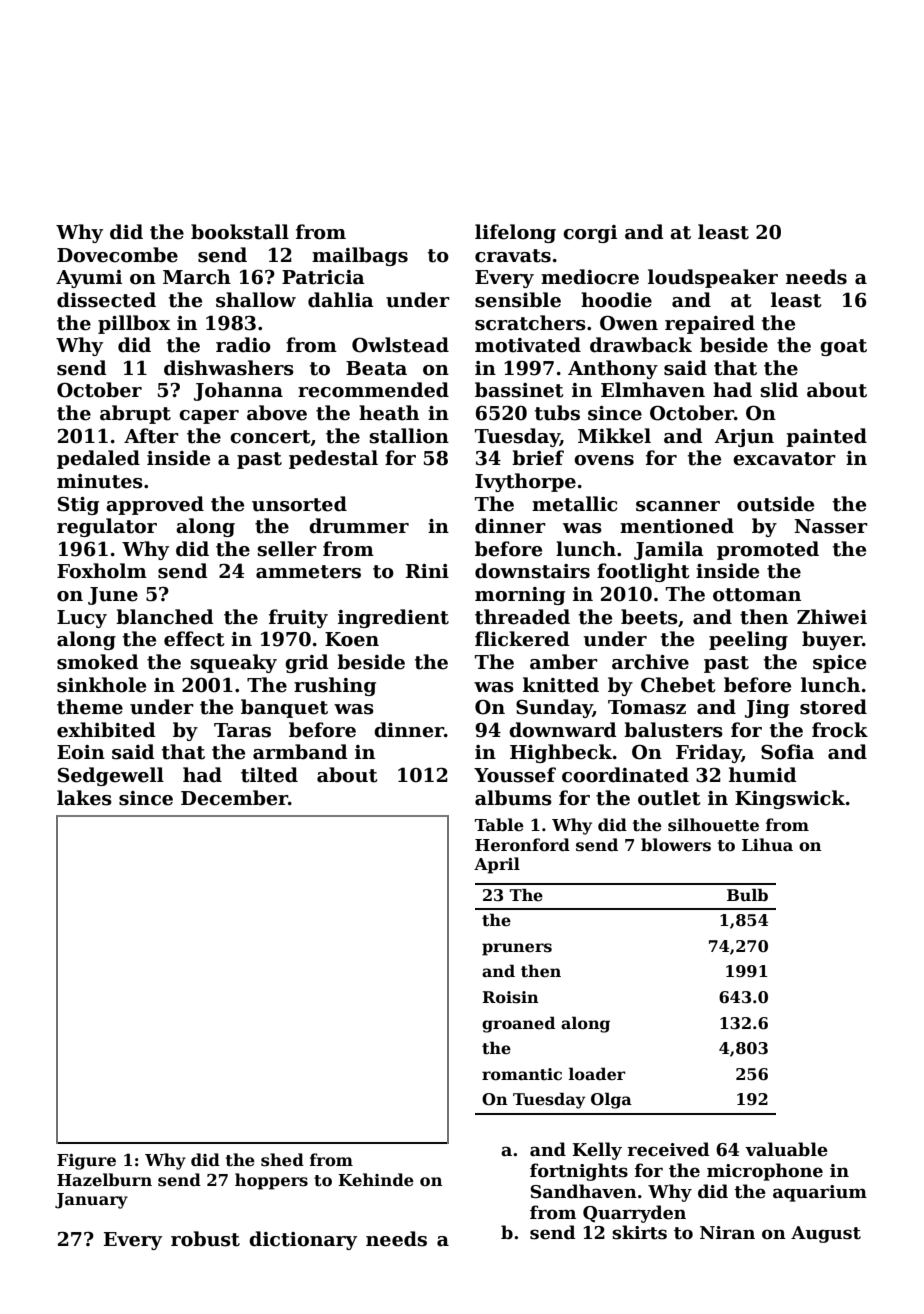 The image size is (924, 1314). What do you see at coordinates (590, 234) in the screenshot?
I see `corgi` at bounding box center [590, 234].
